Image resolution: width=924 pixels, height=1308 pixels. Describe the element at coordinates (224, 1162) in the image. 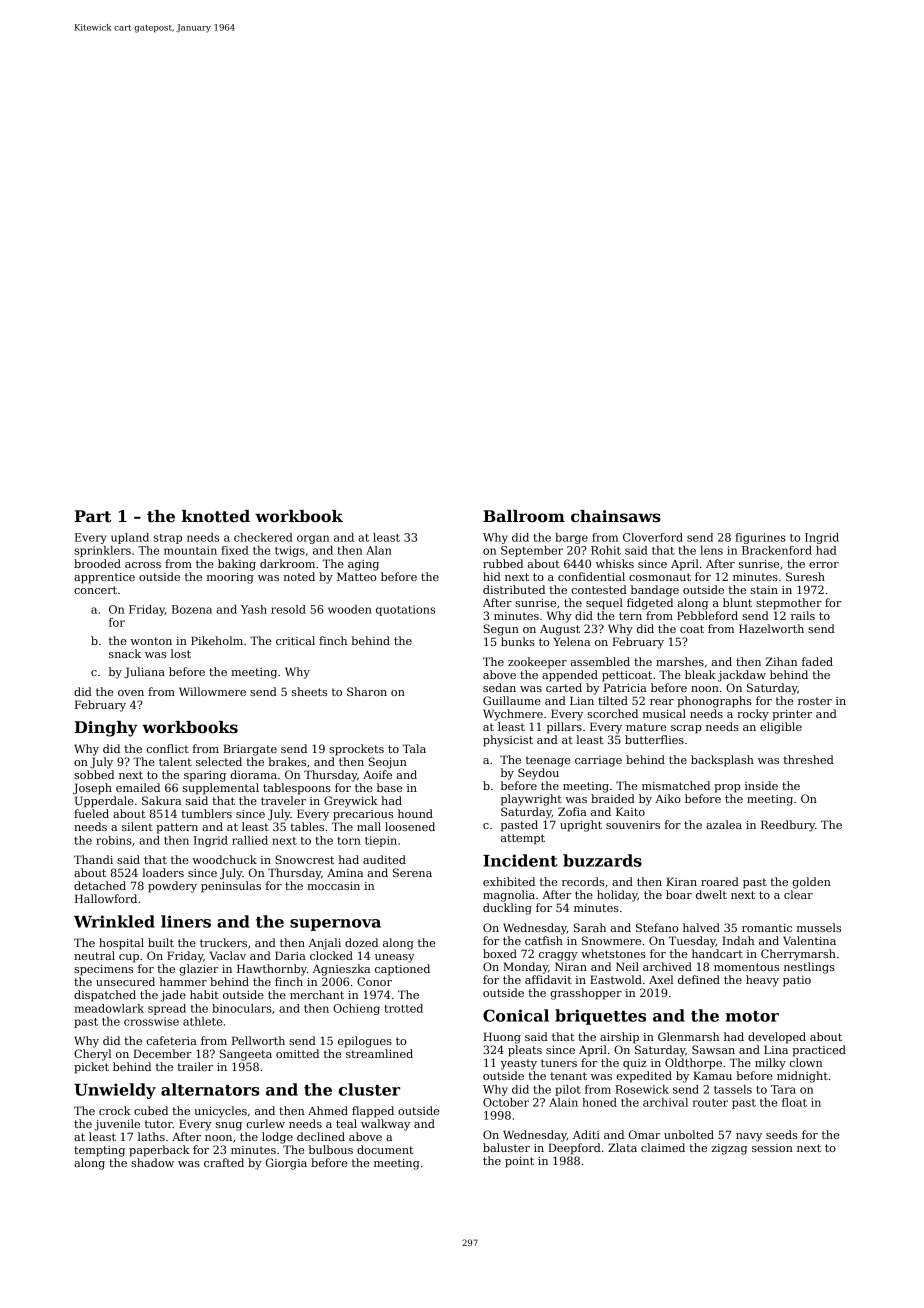

I see `crafted` at that location.
